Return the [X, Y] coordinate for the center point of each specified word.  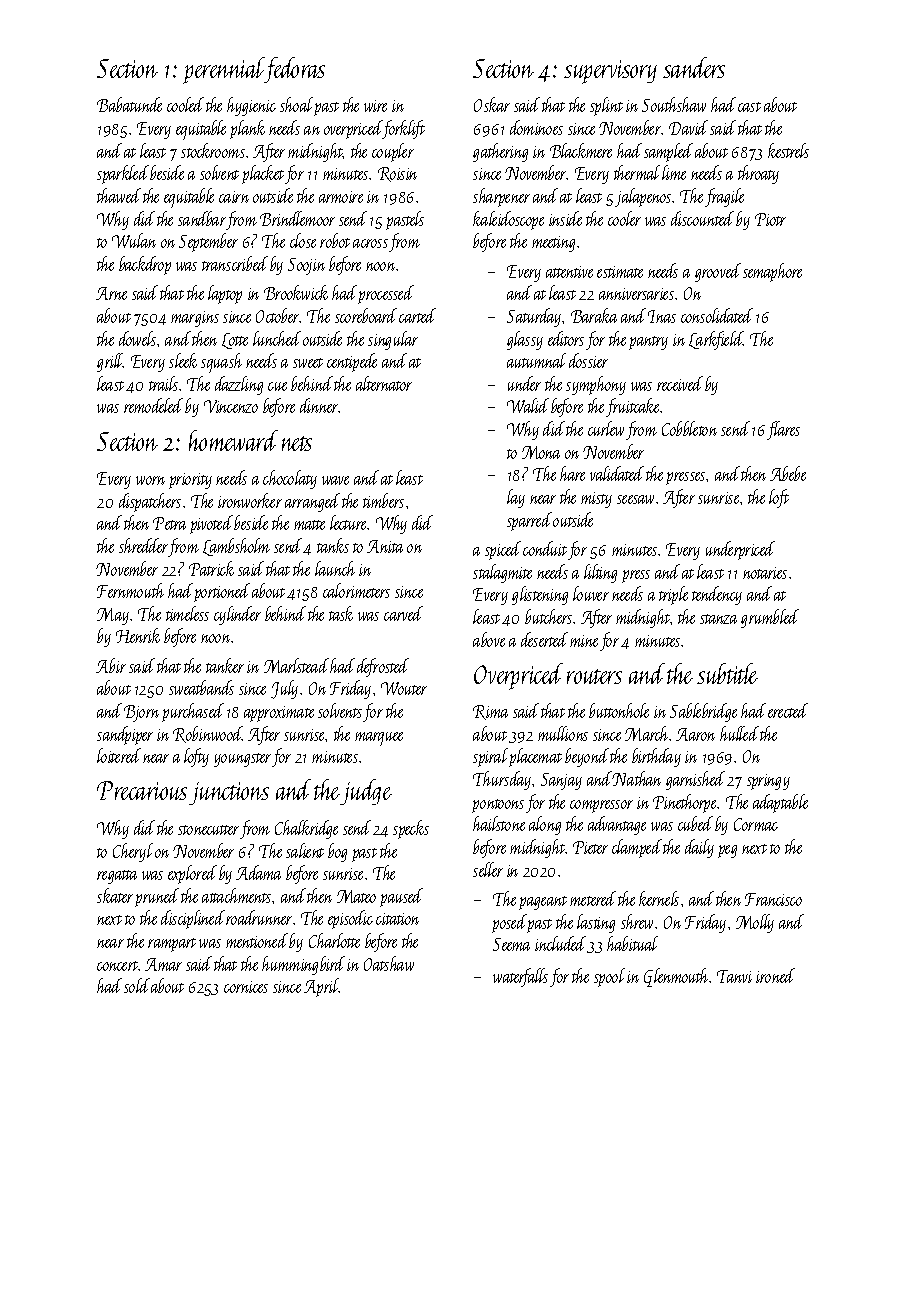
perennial [224, 70]
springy [768, 782]
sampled [668, 152]
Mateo [356, 896]
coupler [393, 152]
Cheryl [133, 852]
